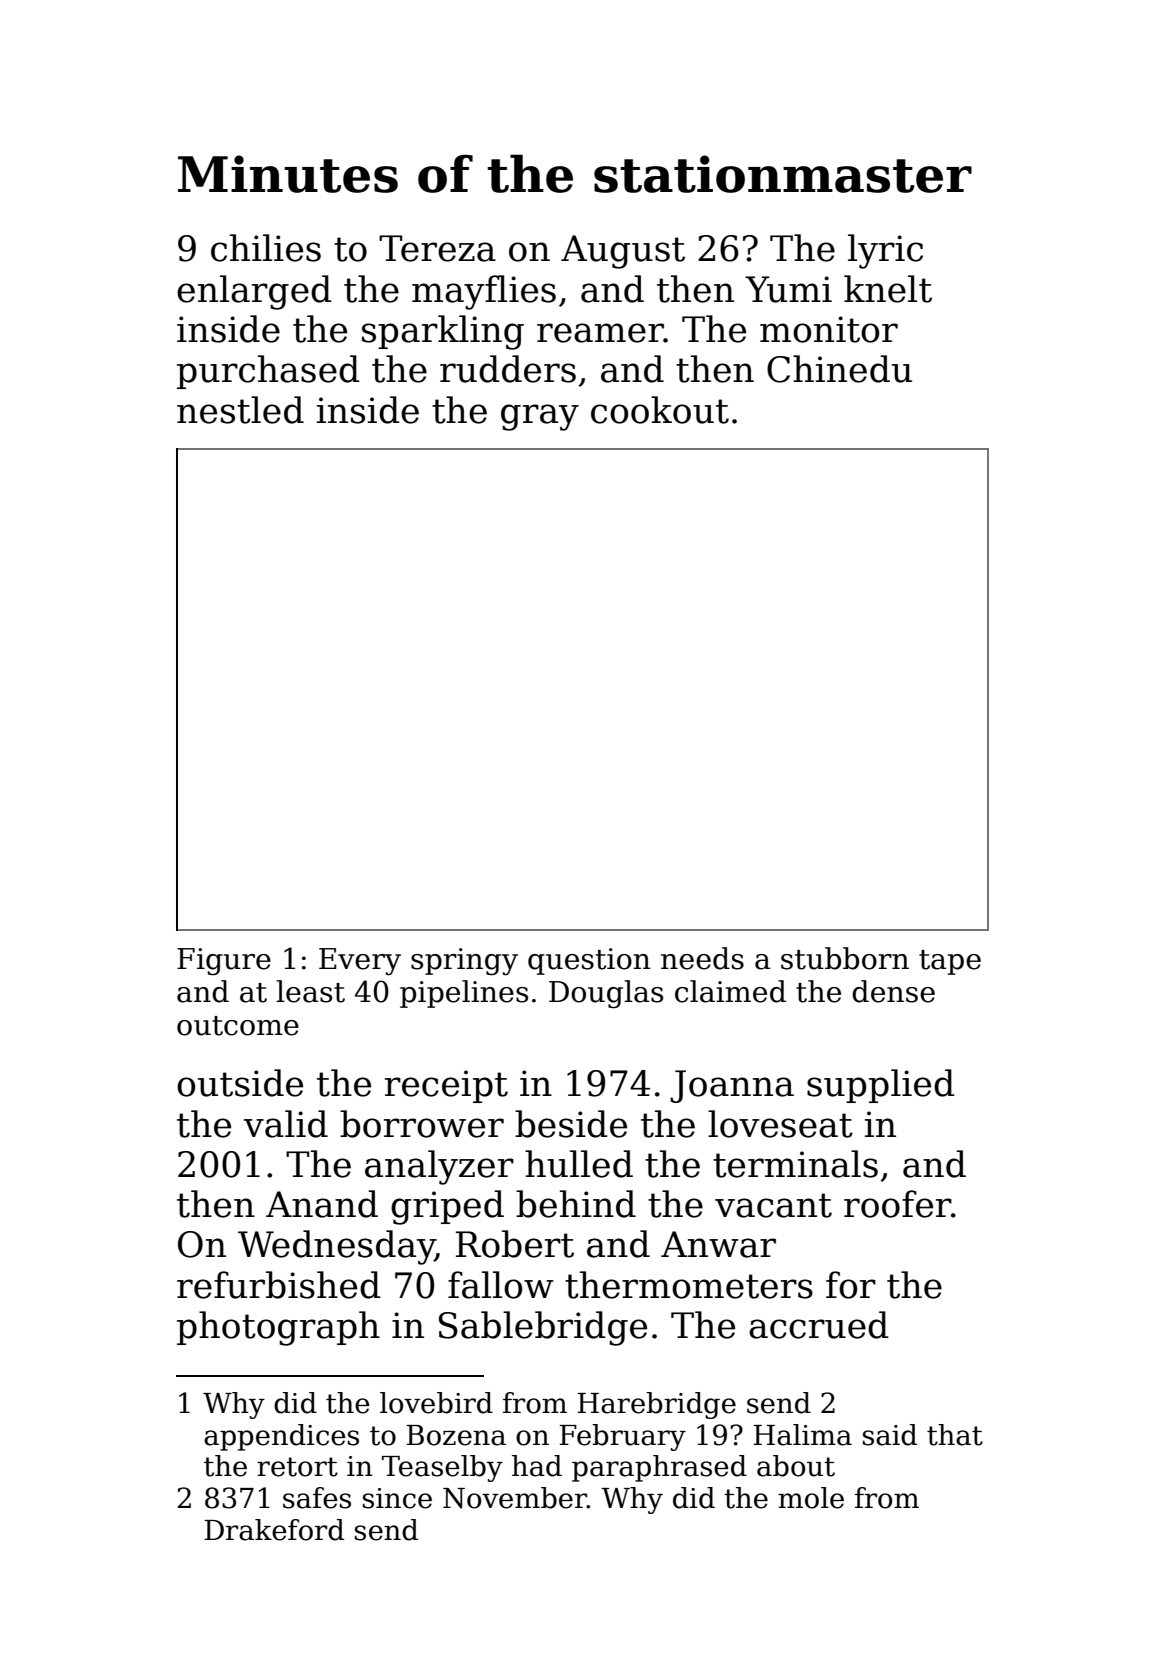 The height and width of the document is (1654, 1165). What do you see at coordinates (950, 962) in the document?
I see `tape` at bounding box center [950, 962].
